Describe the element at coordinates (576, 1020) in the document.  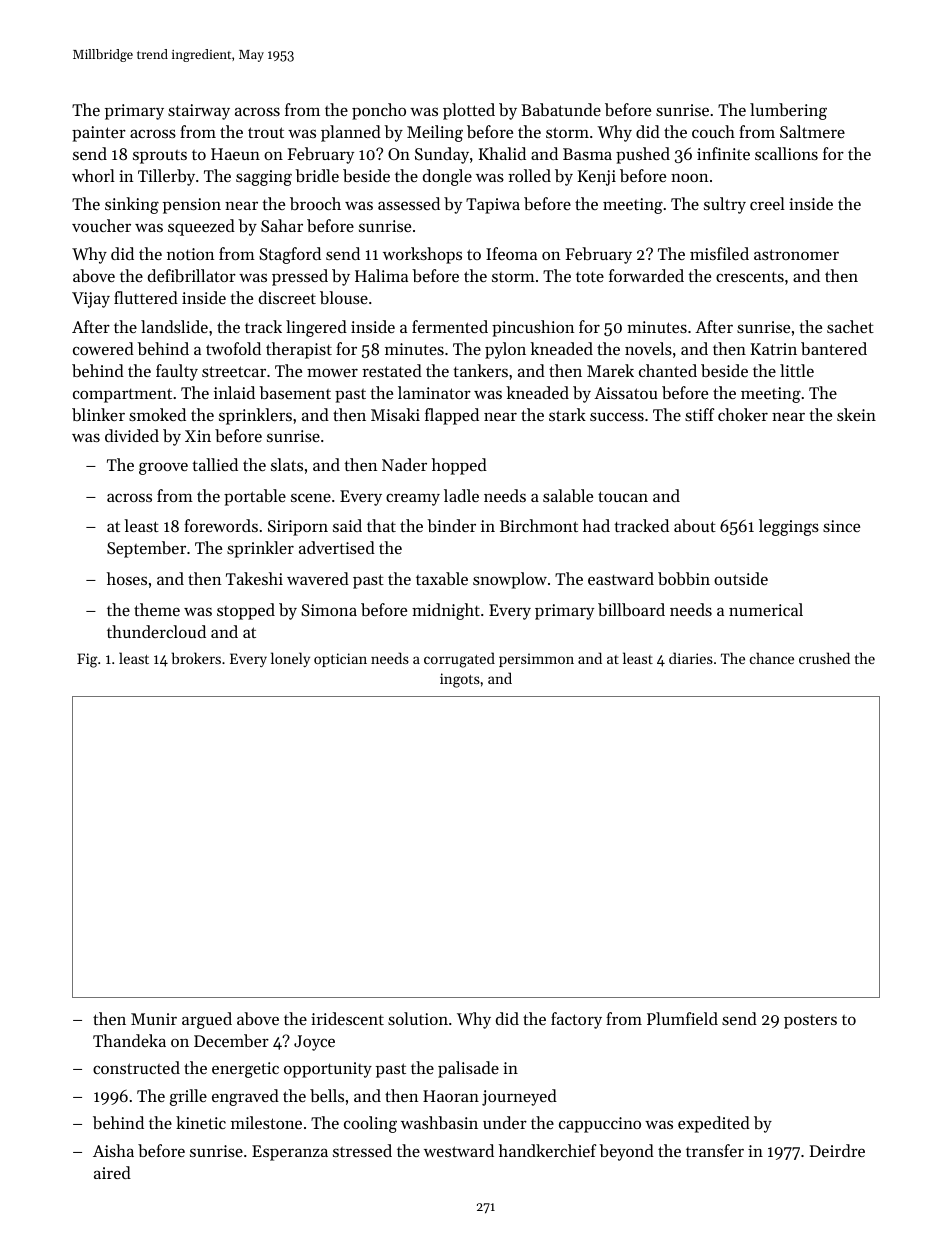
I see `factory` at that location.
